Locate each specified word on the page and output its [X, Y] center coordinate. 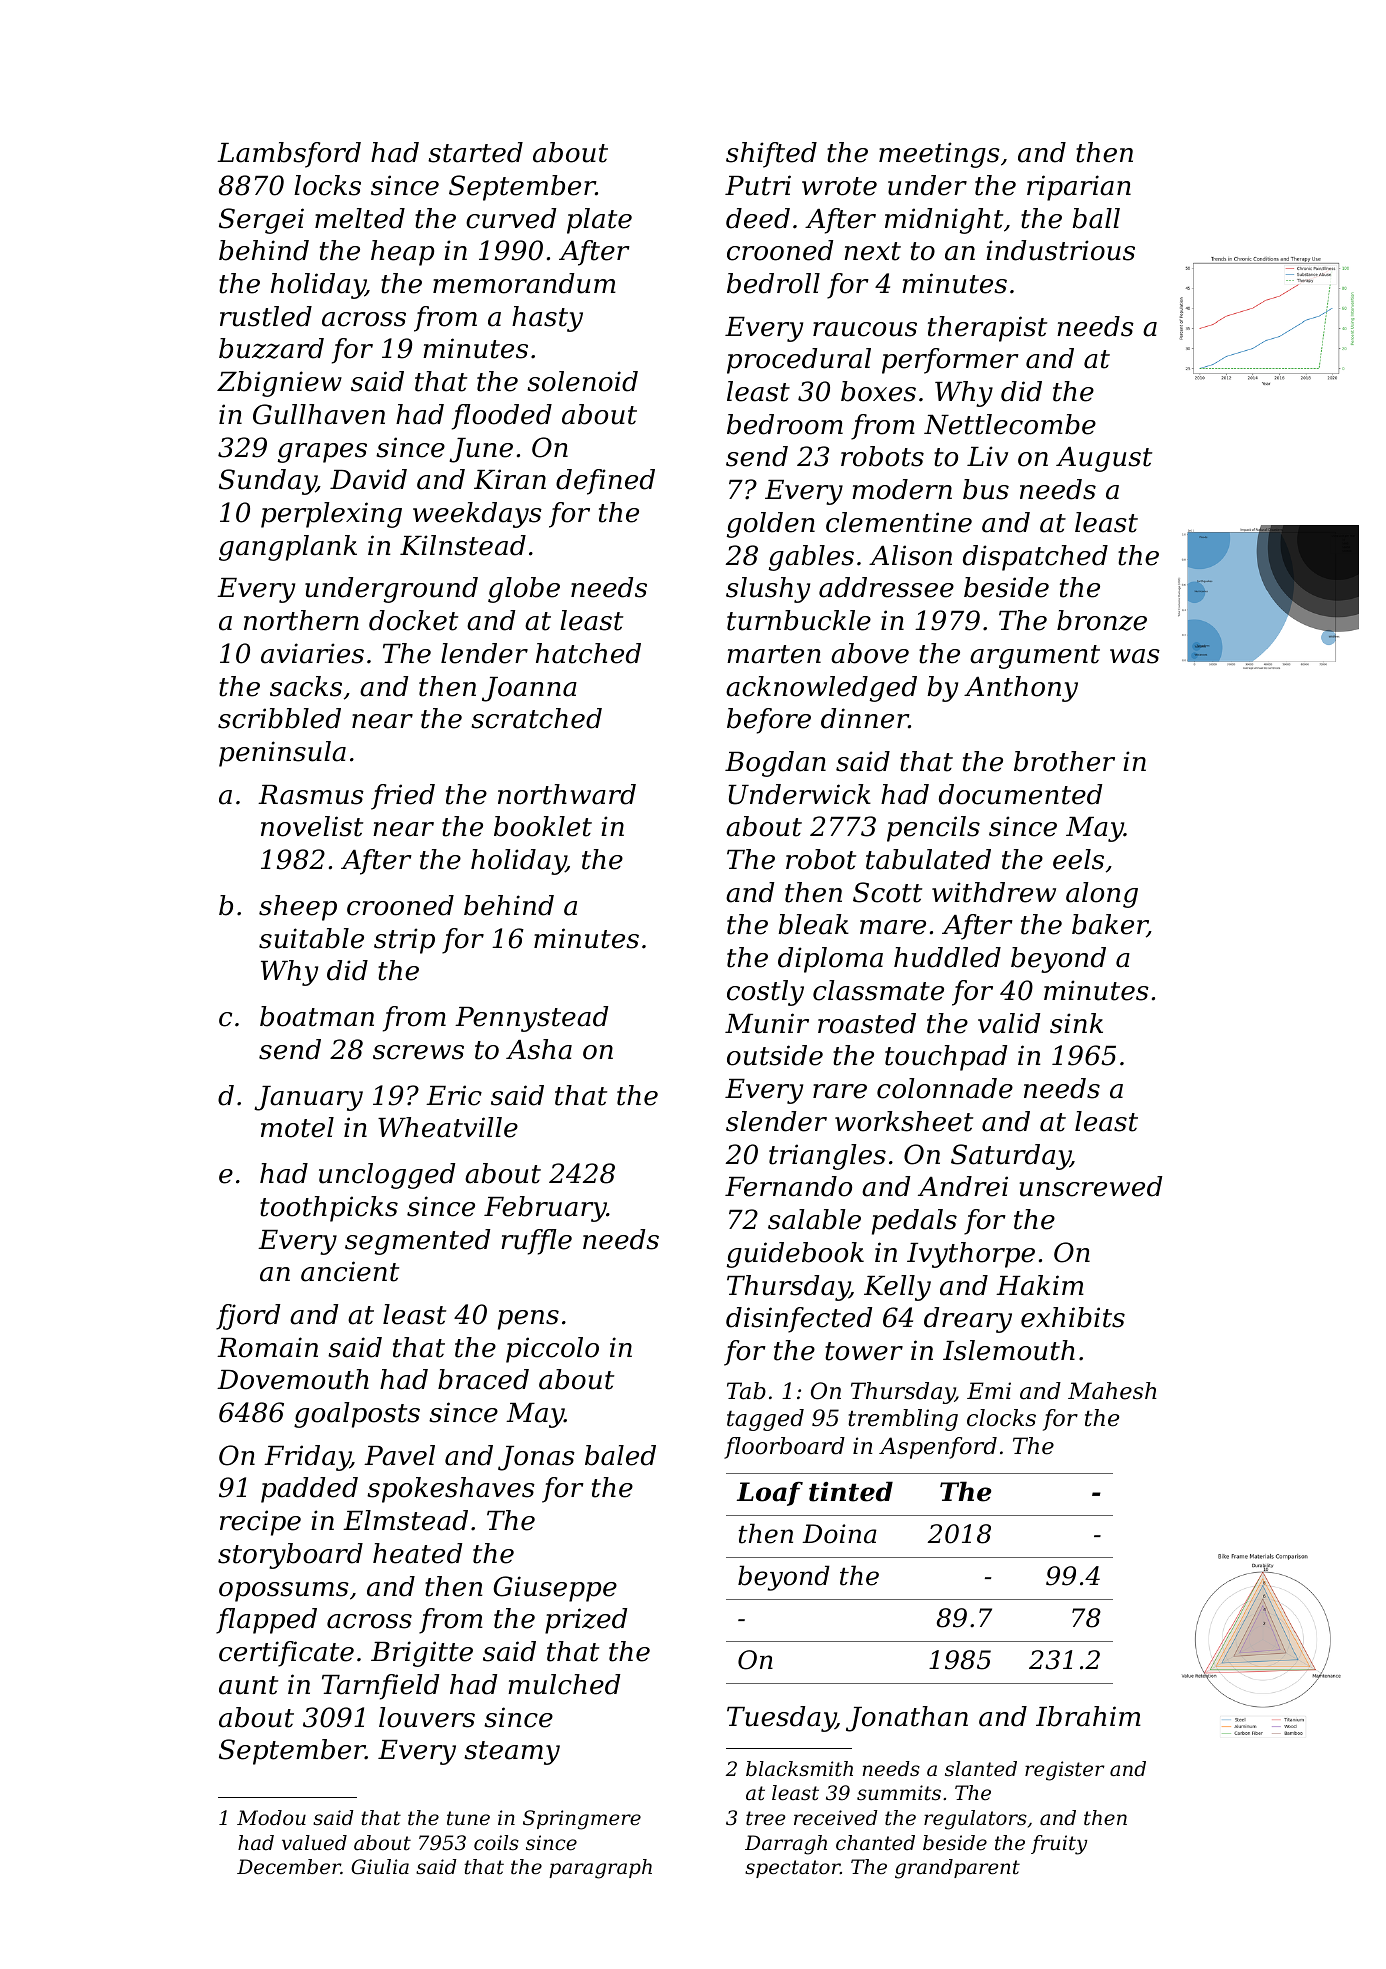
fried [403, 797]
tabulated [928, 859]
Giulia [380, 1867]
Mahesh [1112, 1391]
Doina [839, 1534]
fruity [1059, 1845]
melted [360, 218]
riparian [1079, 188]
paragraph [600, 1869]
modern [902, 489]
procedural [799, 361]
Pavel [399, 1455]
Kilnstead [463, 545]
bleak [813, 924]
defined [605, 482]
